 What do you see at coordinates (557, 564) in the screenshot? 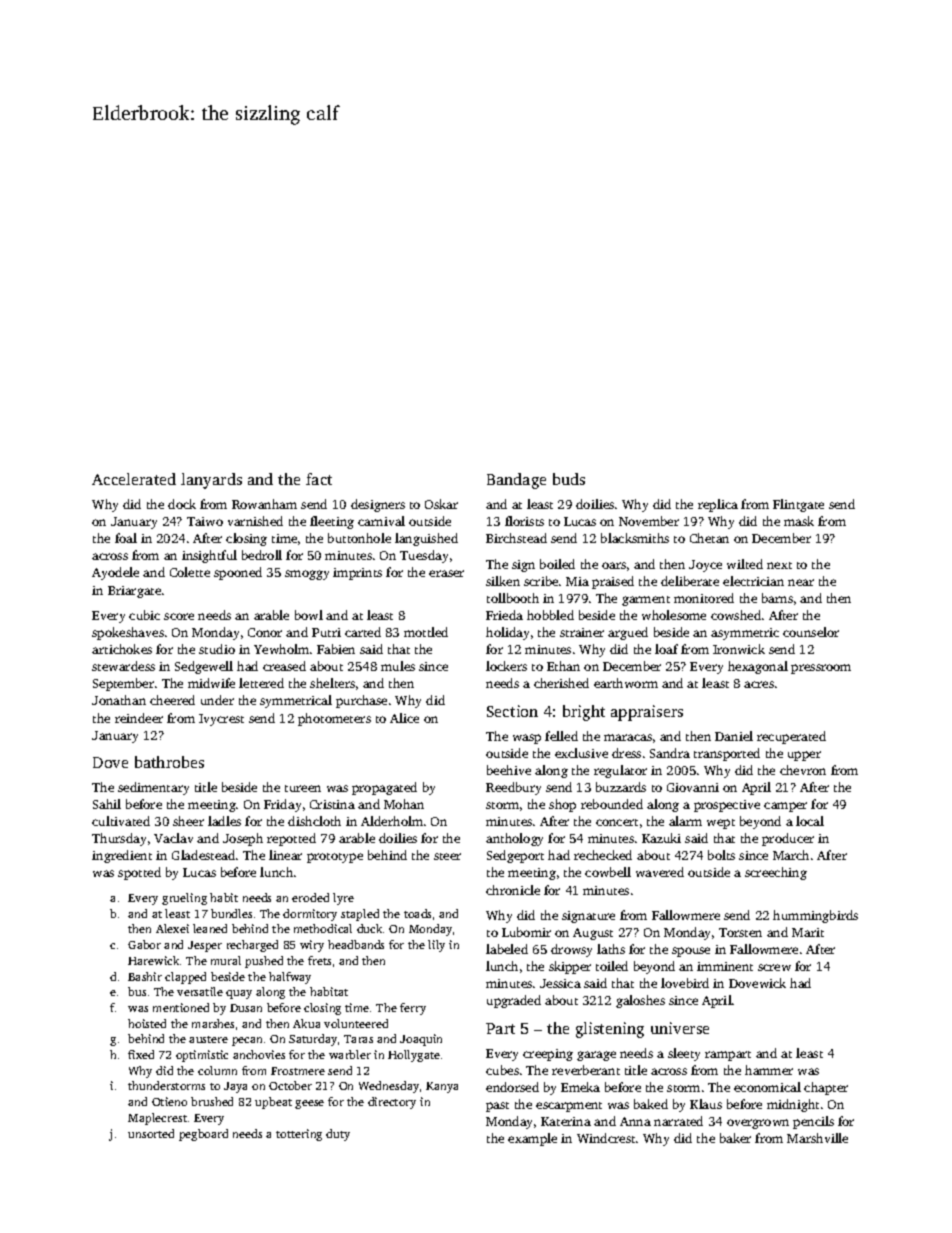
I see `boiled` at bounding box center [557, 564].
